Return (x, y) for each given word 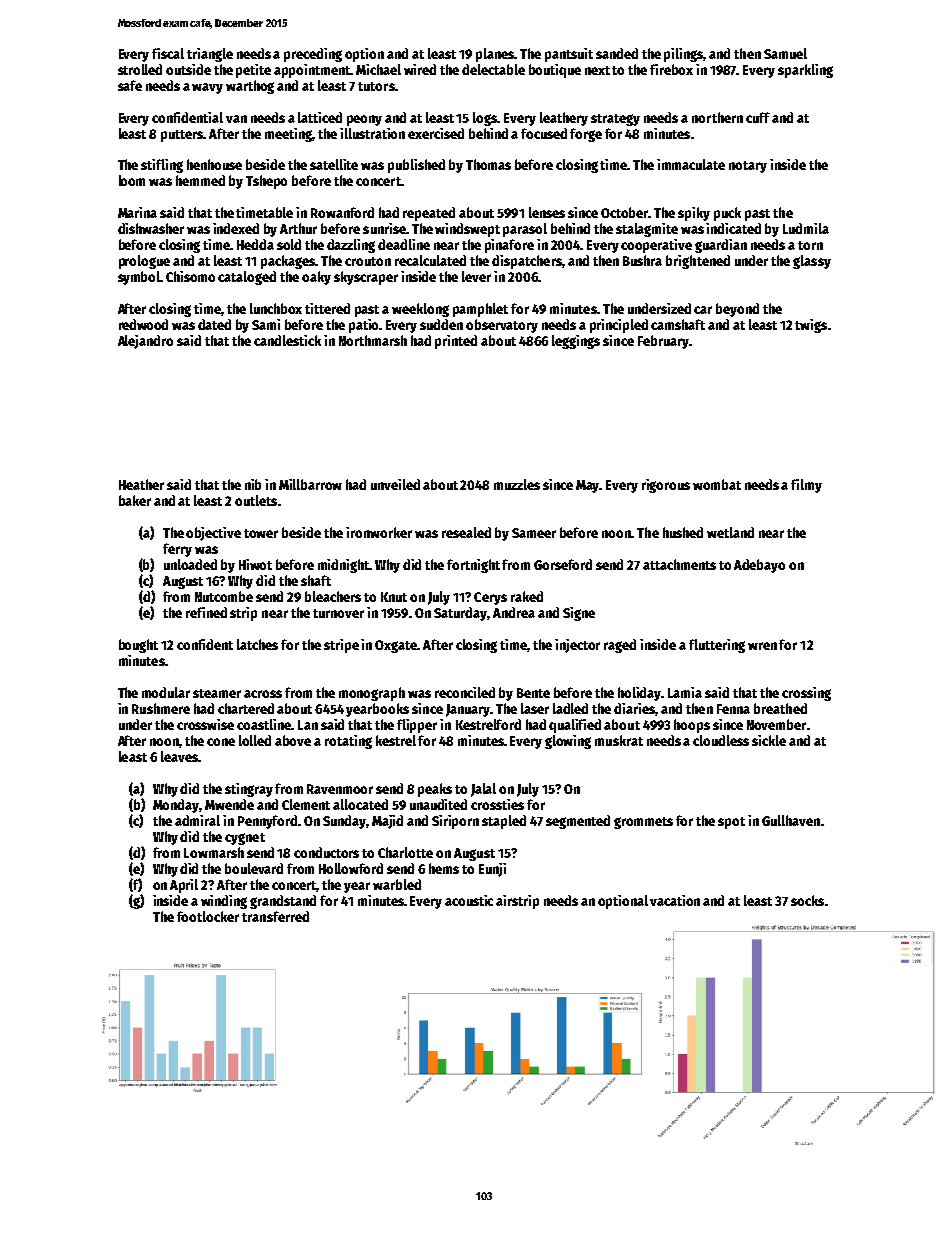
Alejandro (145, 342)
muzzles (517, 484)
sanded (617, 53)
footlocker (208, 916)
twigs (811, 326)
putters (182, 136)
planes (495, 55)
